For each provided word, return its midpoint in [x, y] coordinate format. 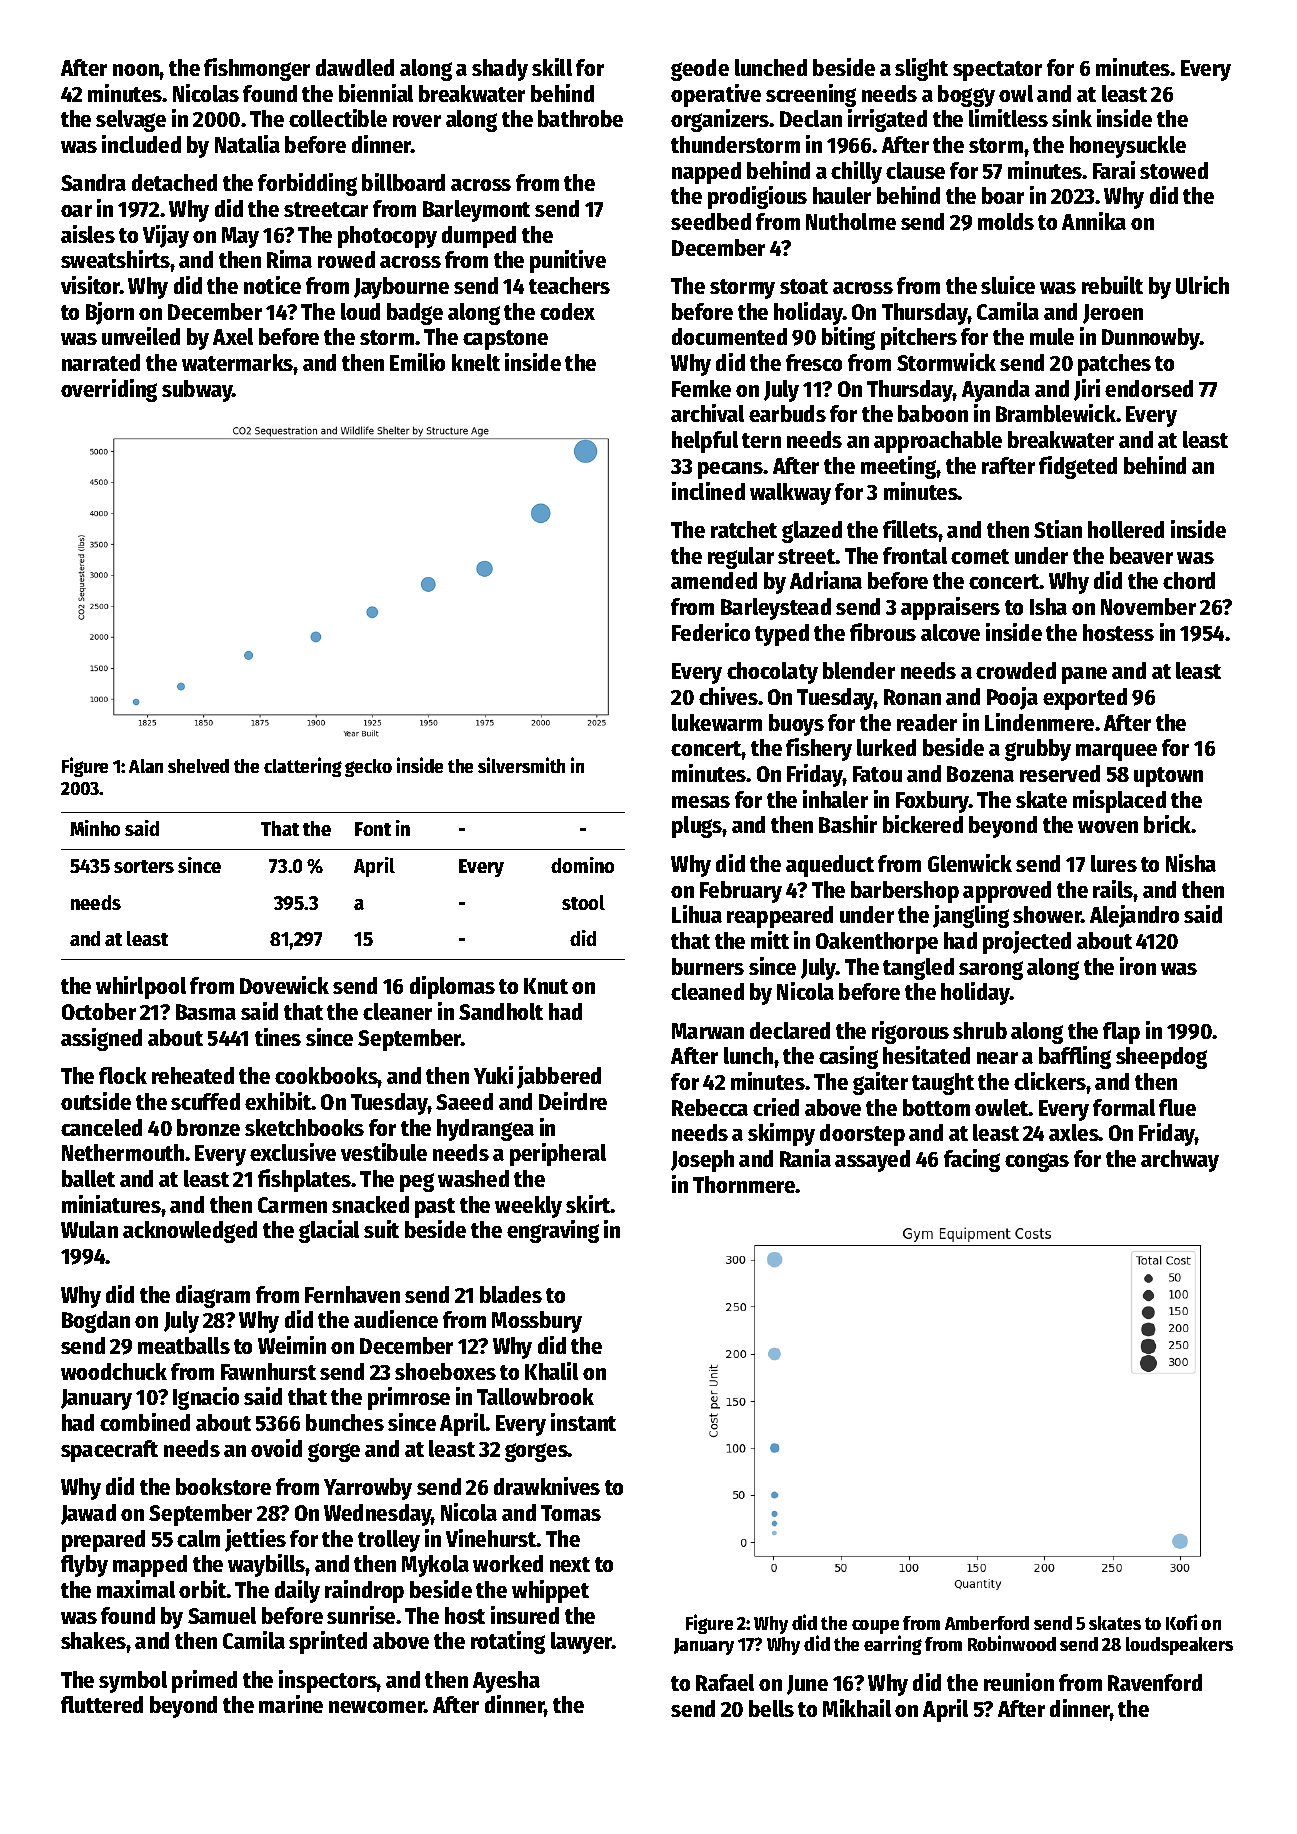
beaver [1141, 555]
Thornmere [744, 1184]
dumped [479, 237]
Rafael [725, 1682]
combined [145, 1422]
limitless [1008, 118]
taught [943, 1084]
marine [291, 1704]
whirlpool [141, 987]
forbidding [307, 184]
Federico [711, 632]
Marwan [708, 1031]
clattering [303, 767]
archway [1180, 1161]
